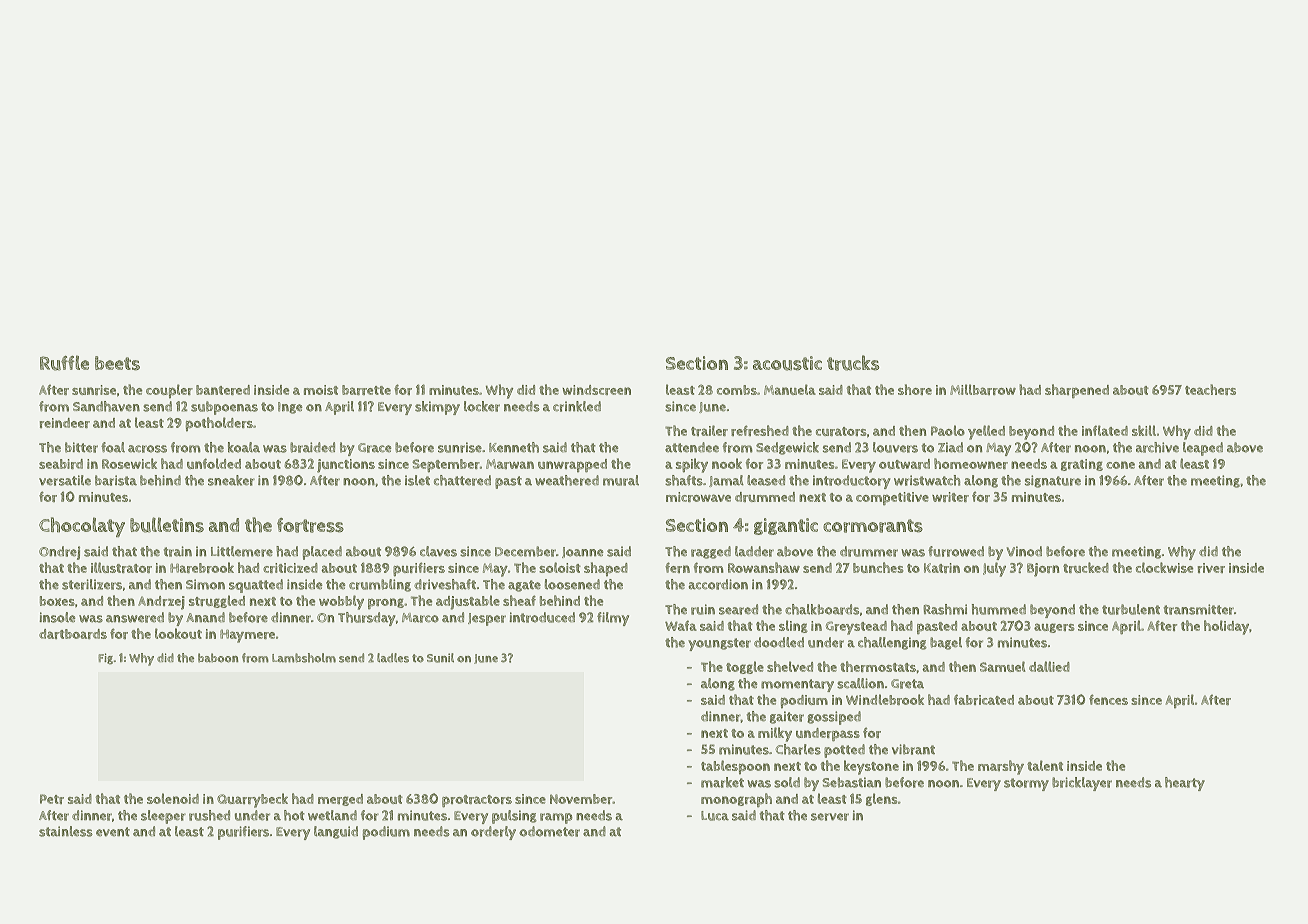 The width and height of the page is (1308, 924). Describe the element at coordinates (956, 551) in the page. I see `furrowed` at that location.
